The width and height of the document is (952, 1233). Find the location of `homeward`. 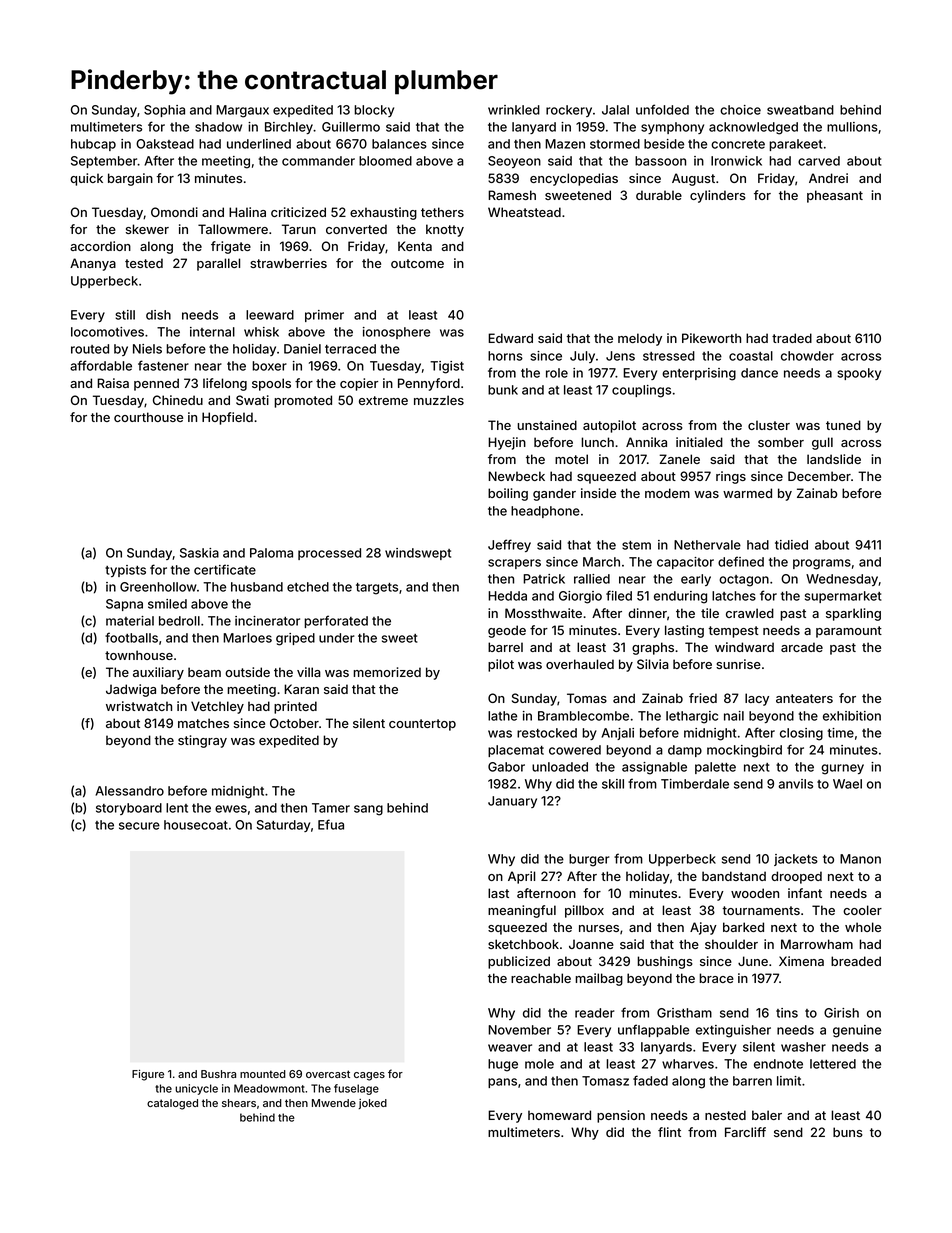

homeward is located at coordinates (559, 1115).
